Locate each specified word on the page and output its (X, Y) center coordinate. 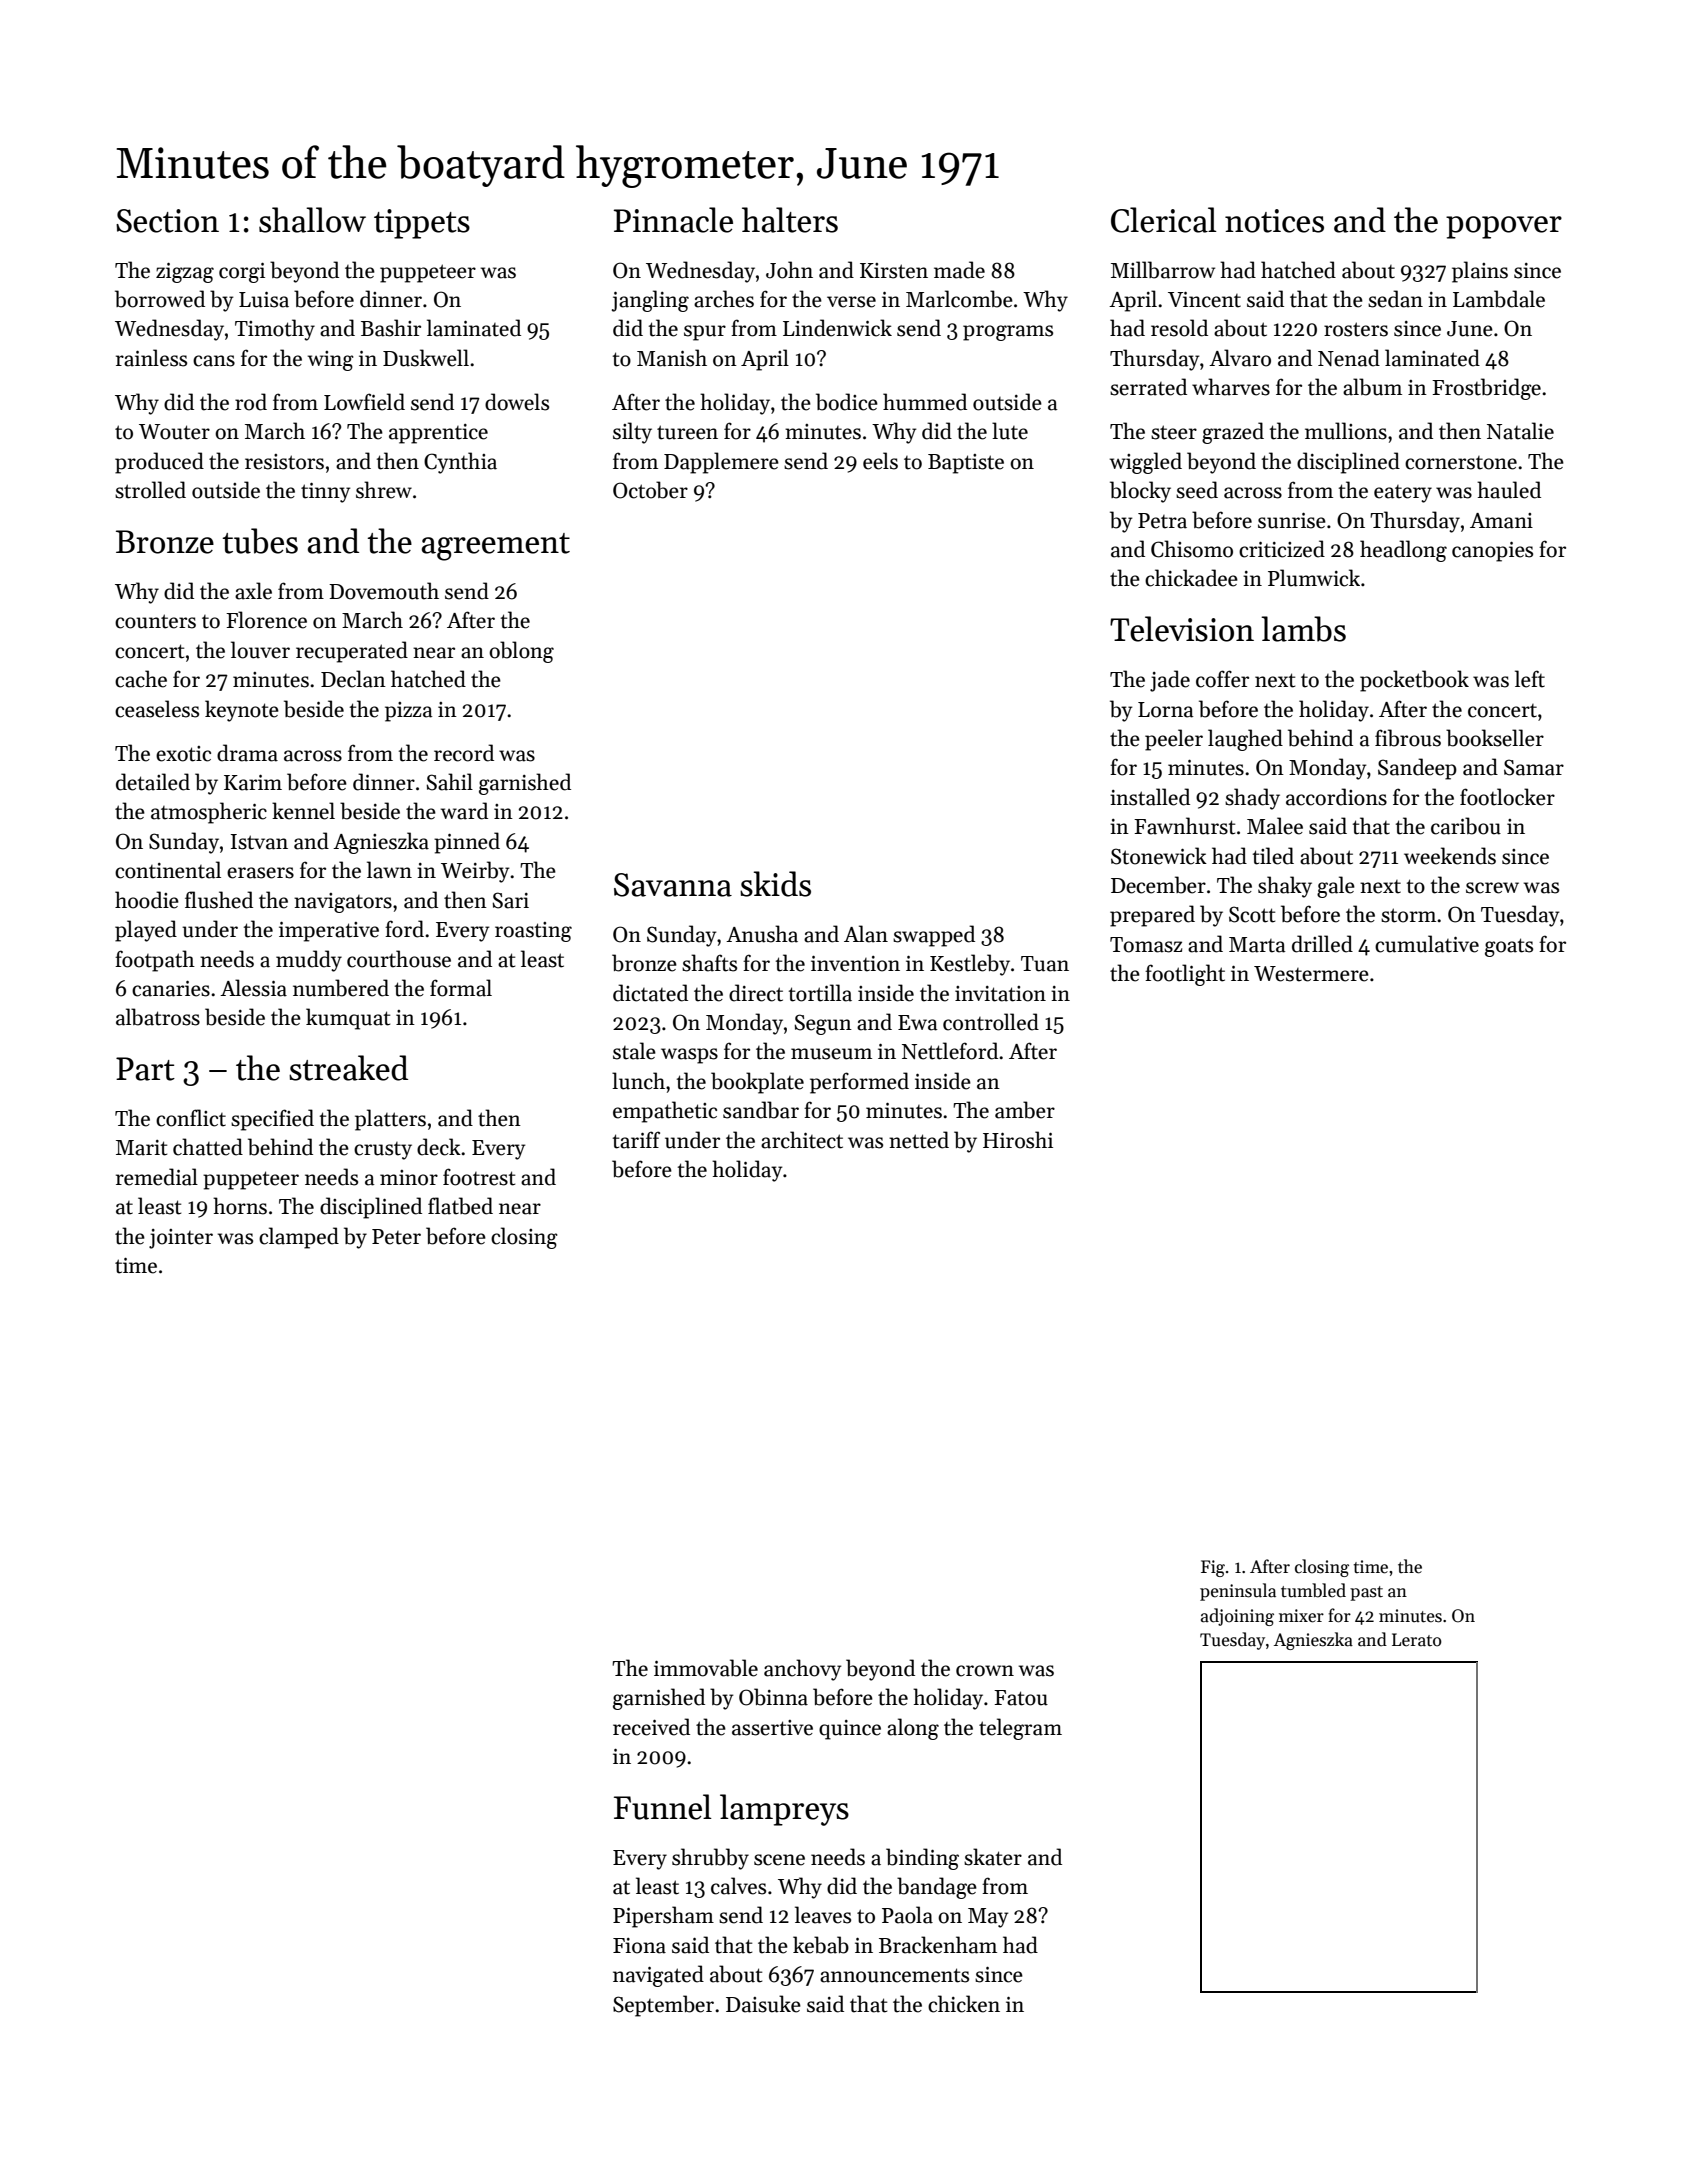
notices (1274, 221)
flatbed (460, 1206)
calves (738, 1886)
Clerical (1164, 220)
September (663, 2006)
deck (439, 1147)
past (1366, 1593)
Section (167, 221)
